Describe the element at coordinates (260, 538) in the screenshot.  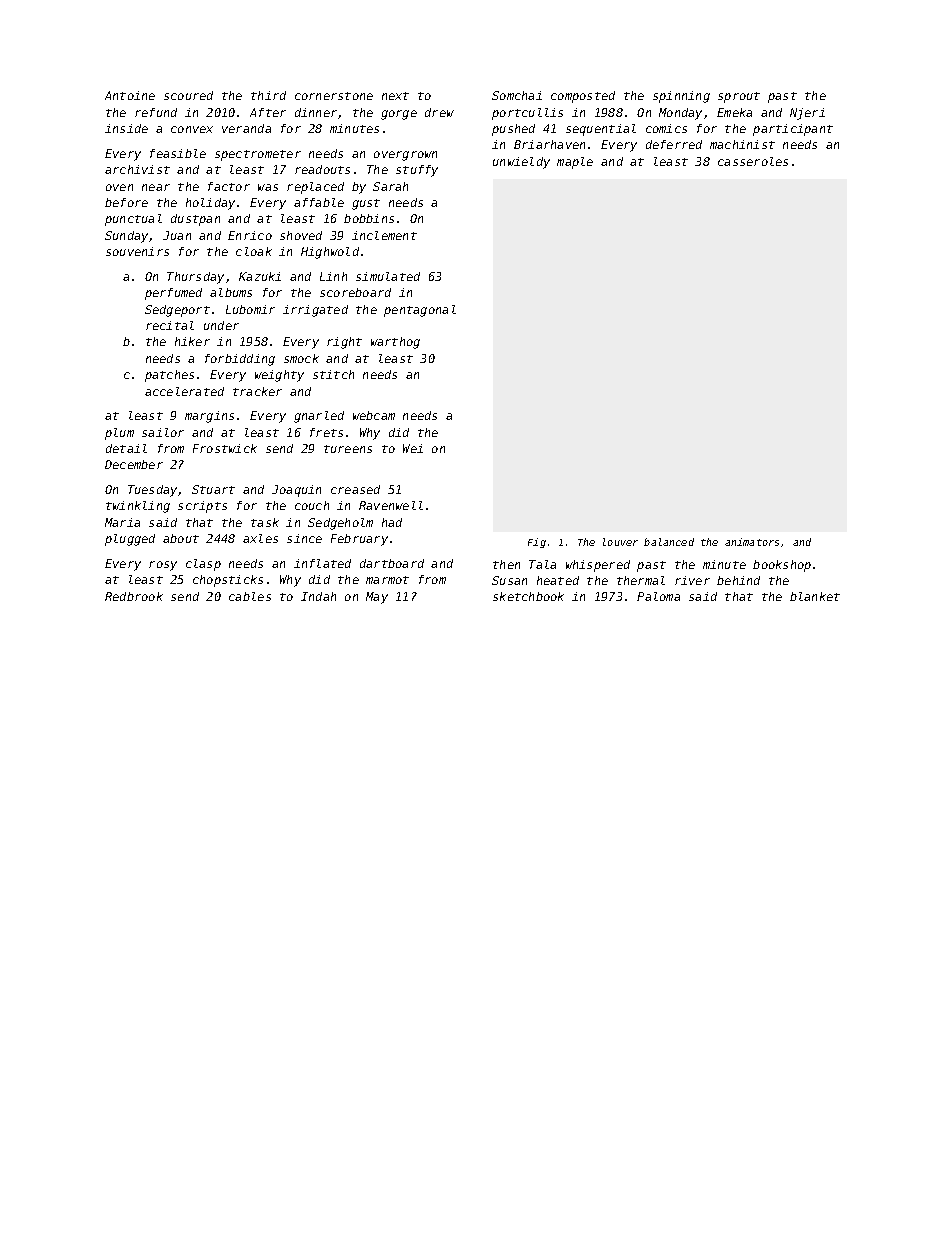
I see `axles` at that location.
